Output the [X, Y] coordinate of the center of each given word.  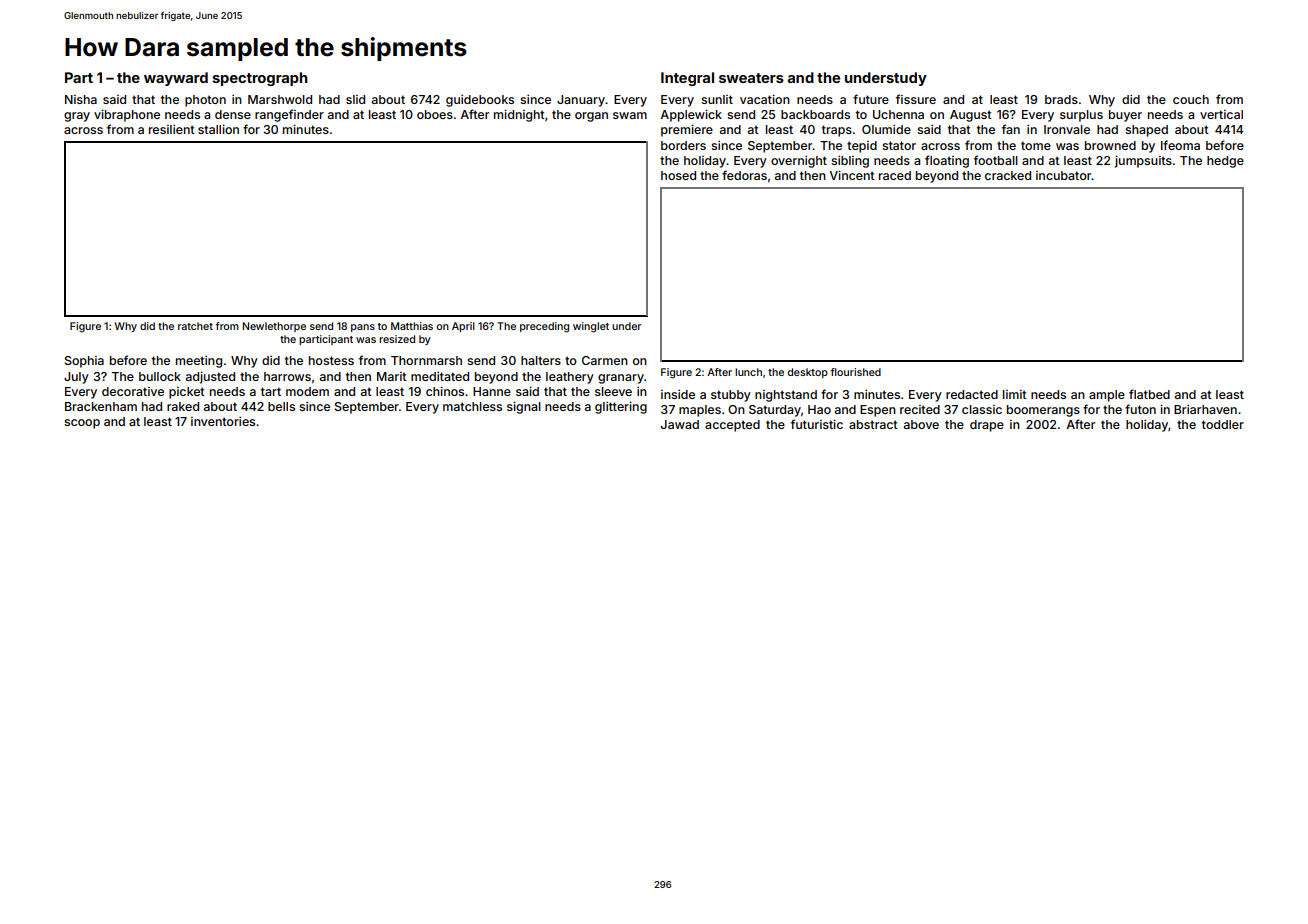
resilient [172, 129]
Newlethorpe [274, 327]
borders [683, 145]
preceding [544, 327]
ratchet [195, 326]
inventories [223, 421]
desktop [808, 373]
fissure [916, 99]
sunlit [717, 99]
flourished [856, 372]
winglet [591, 327]
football [996, 160]
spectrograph [260, 79]
